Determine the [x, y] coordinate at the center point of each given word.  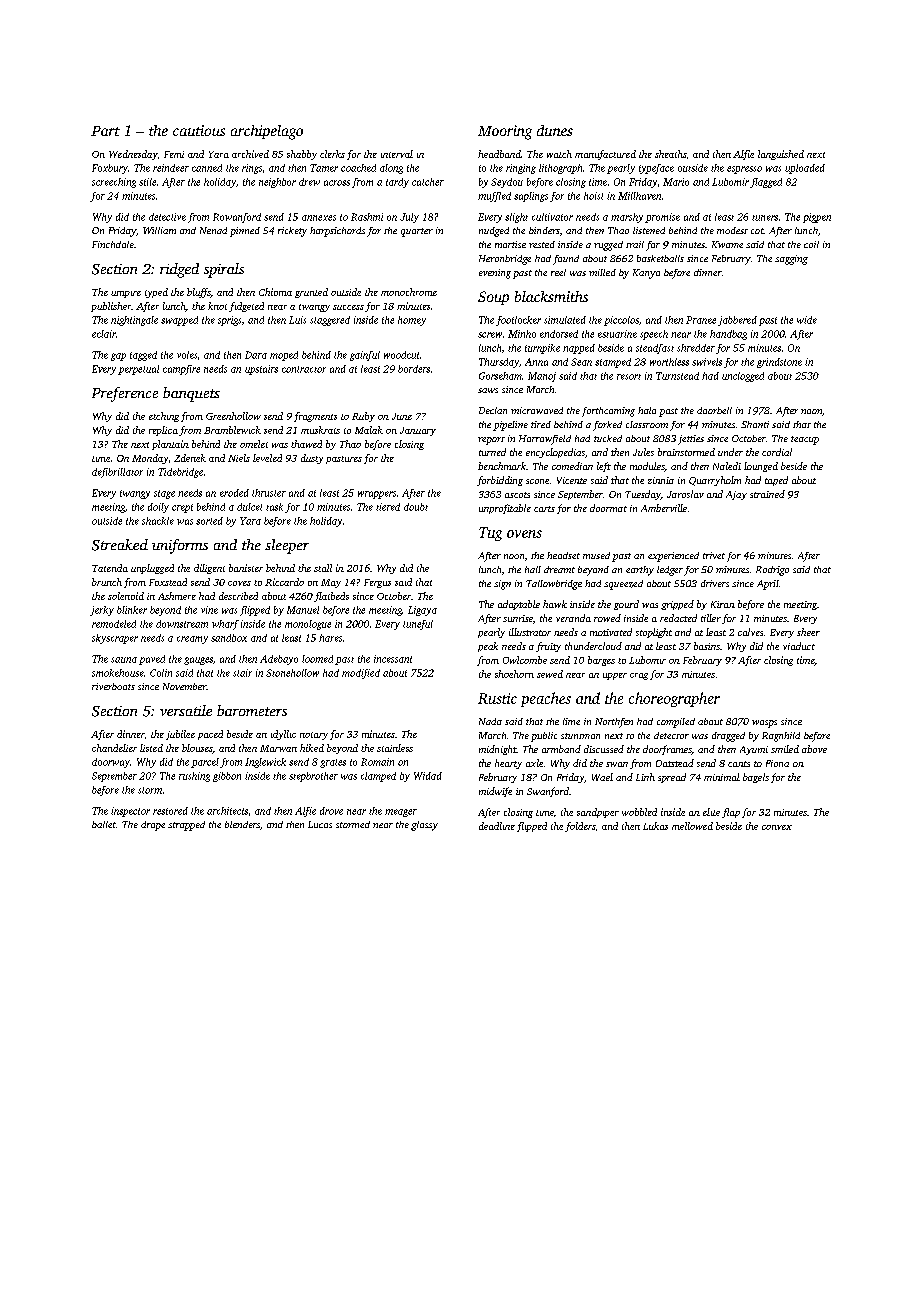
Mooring [505, 132]
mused [596, 555]
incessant [393, 659]
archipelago [267, 132]
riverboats [113, 686]
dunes [555, 130]
